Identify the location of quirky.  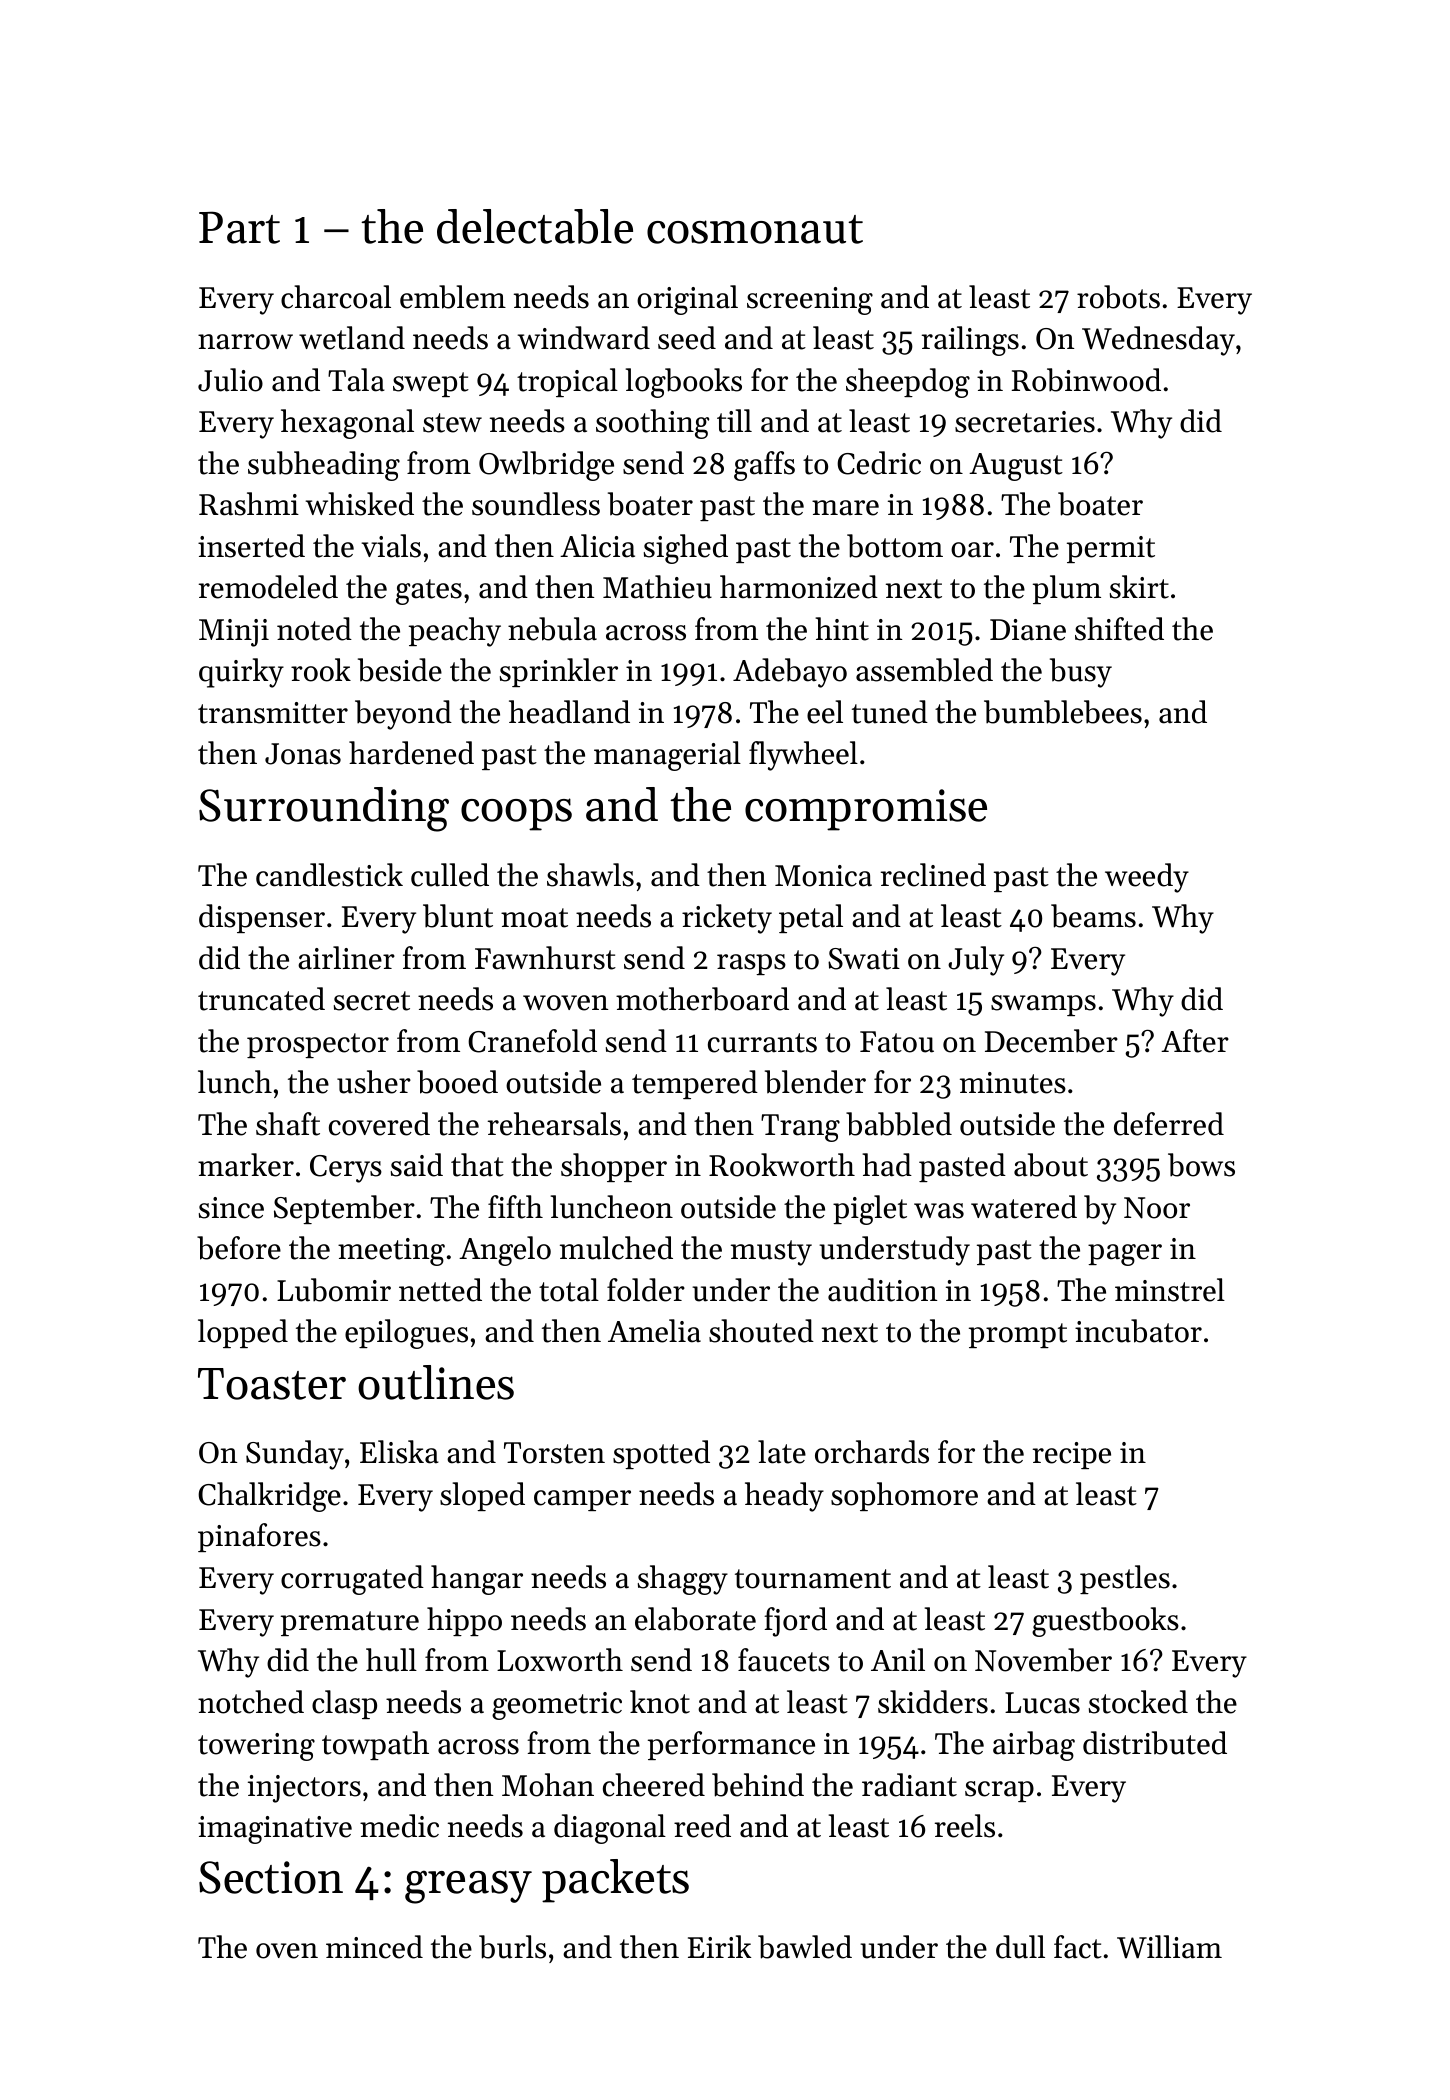
(241, 673).
